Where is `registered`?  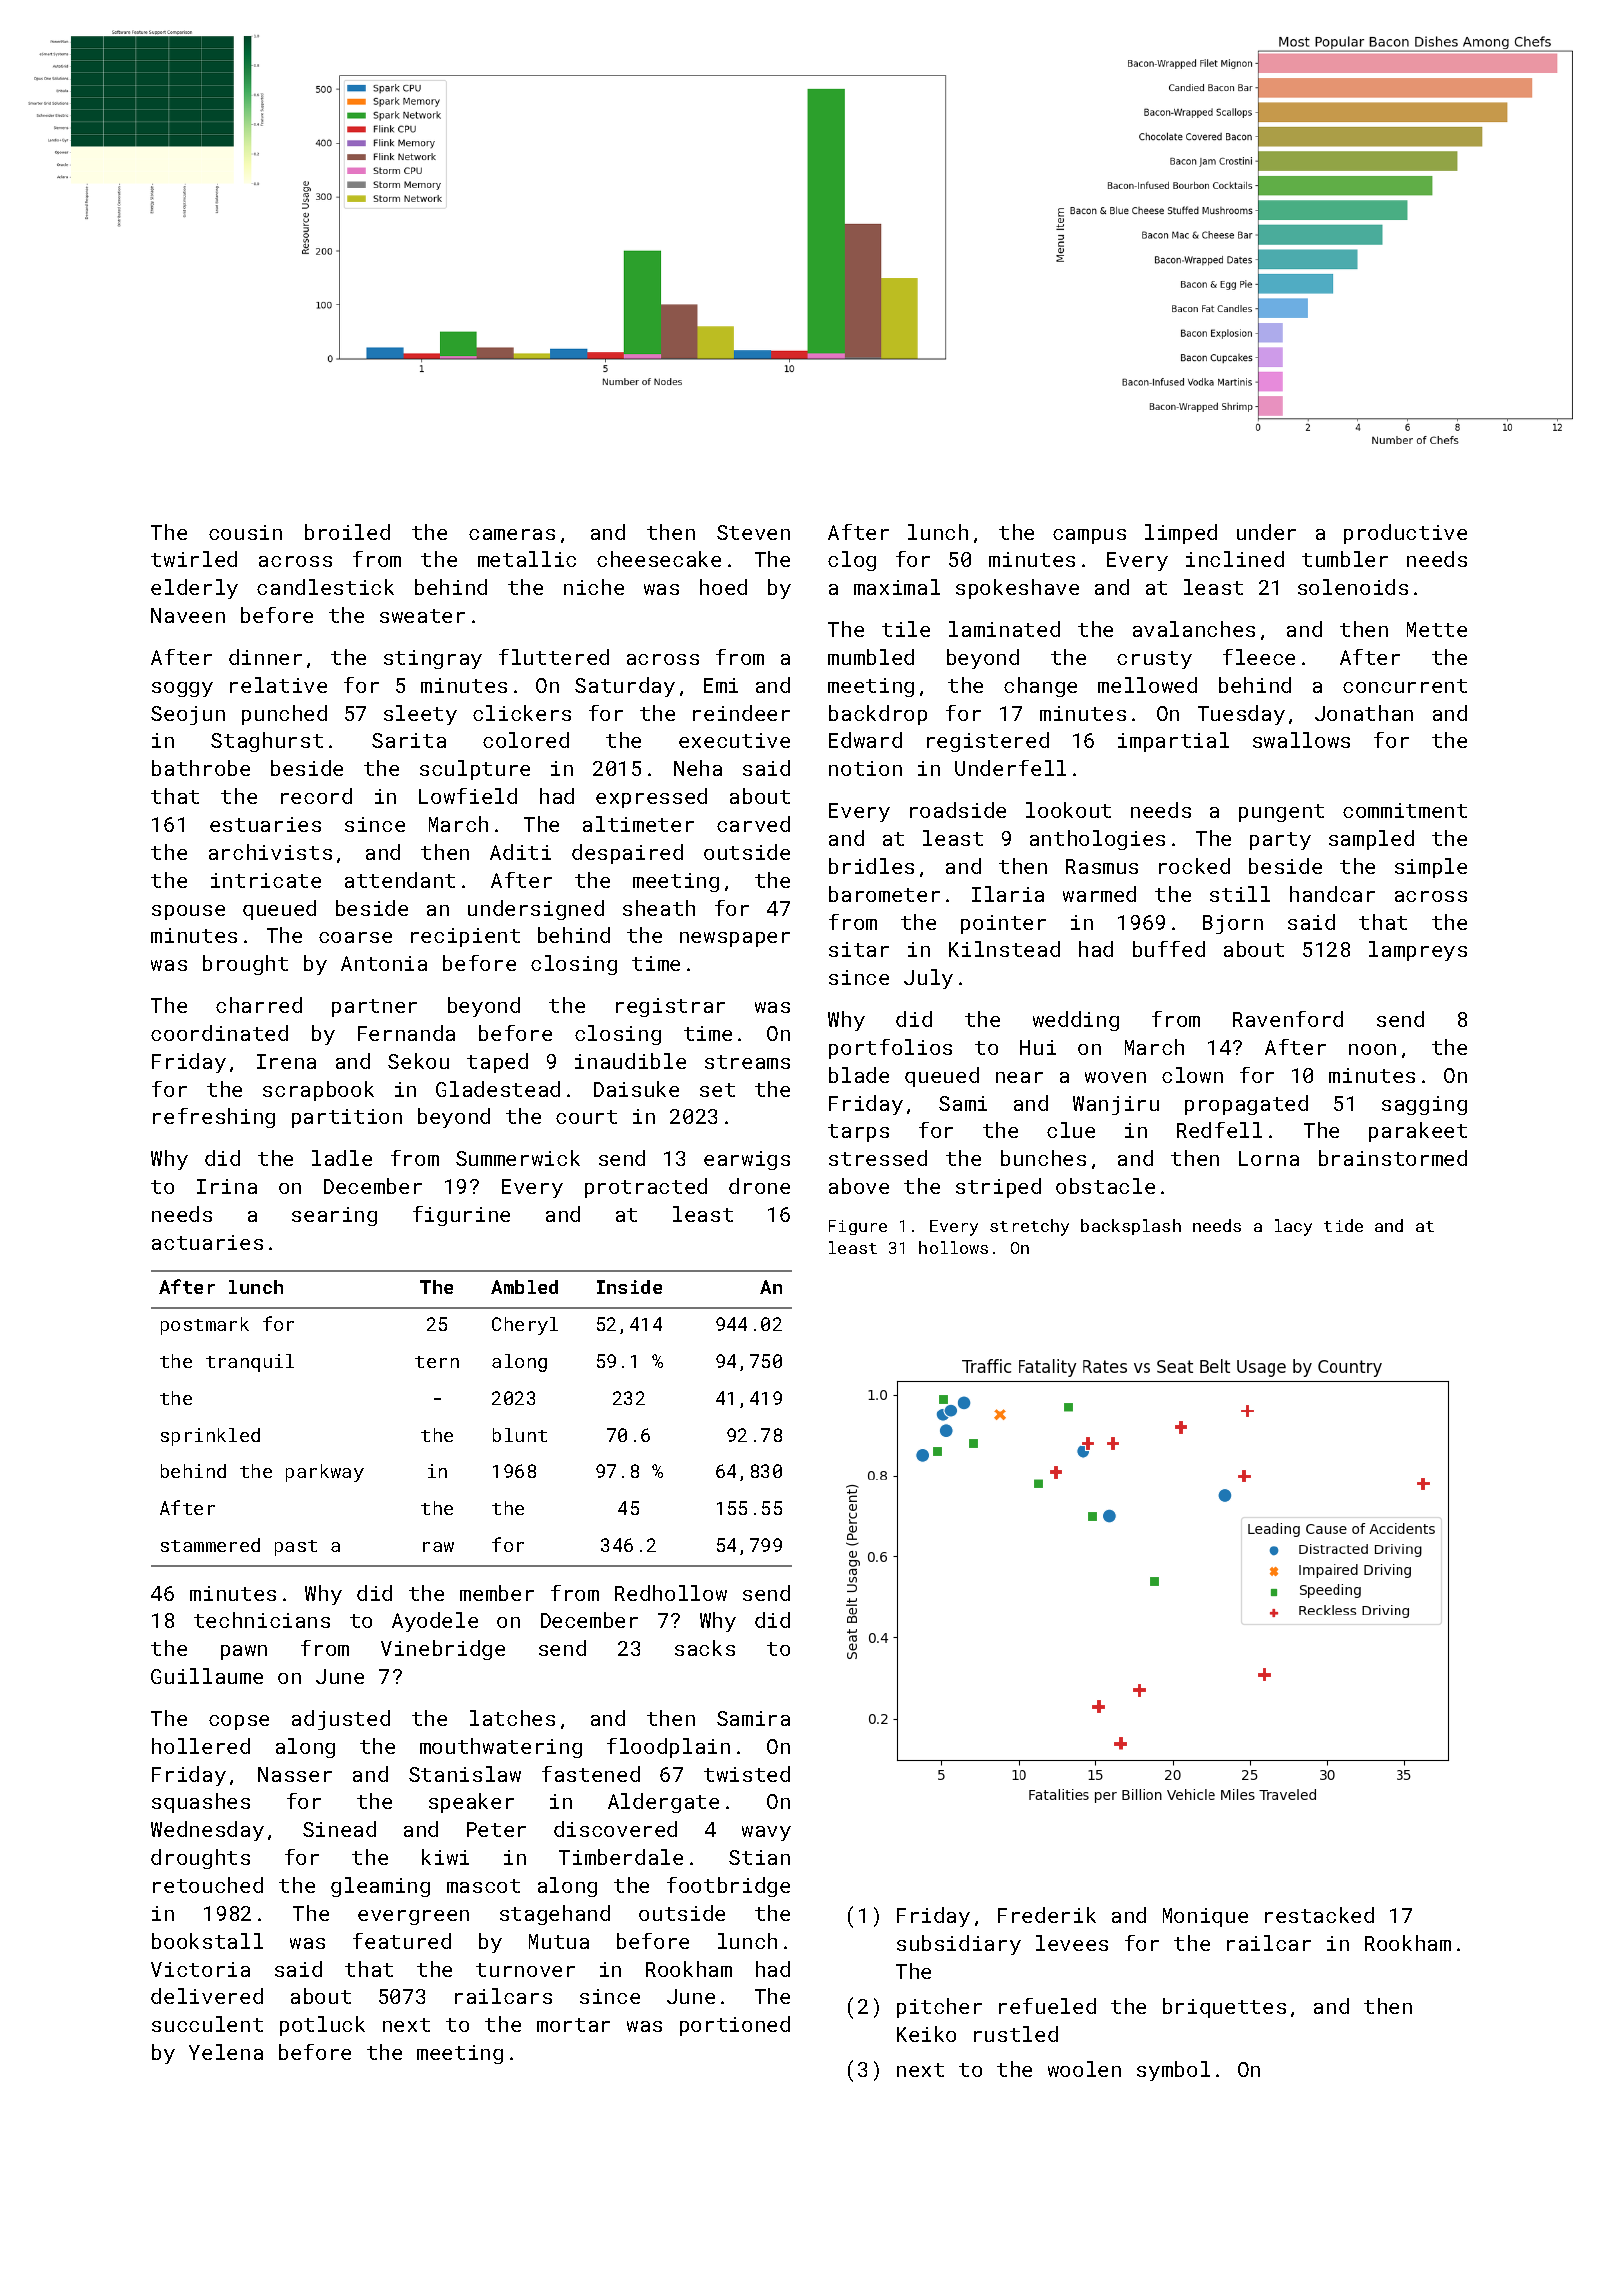 registered is located at coordinates (988, 742).
